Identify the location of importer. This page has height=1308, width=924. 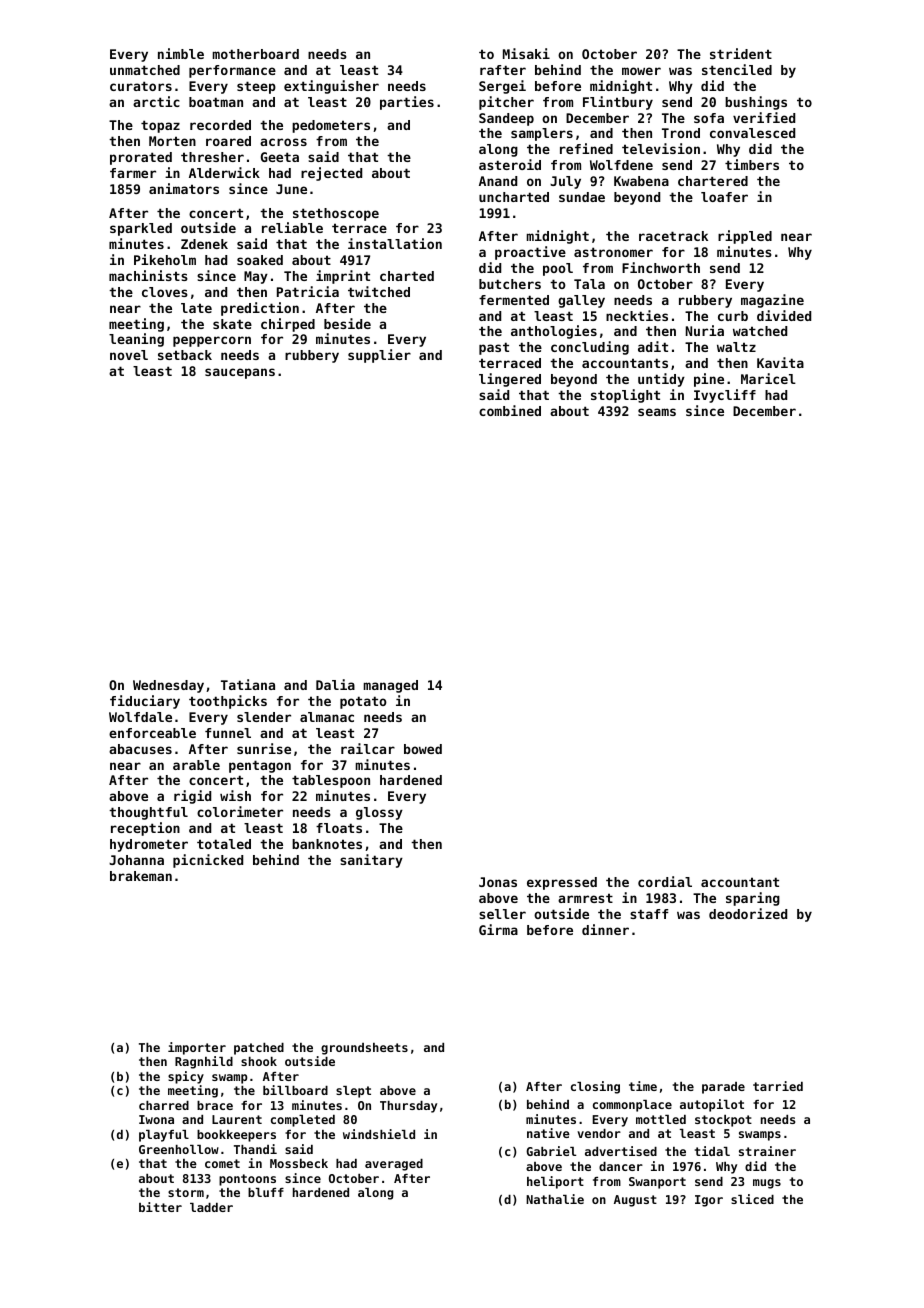
(197, 1048).
